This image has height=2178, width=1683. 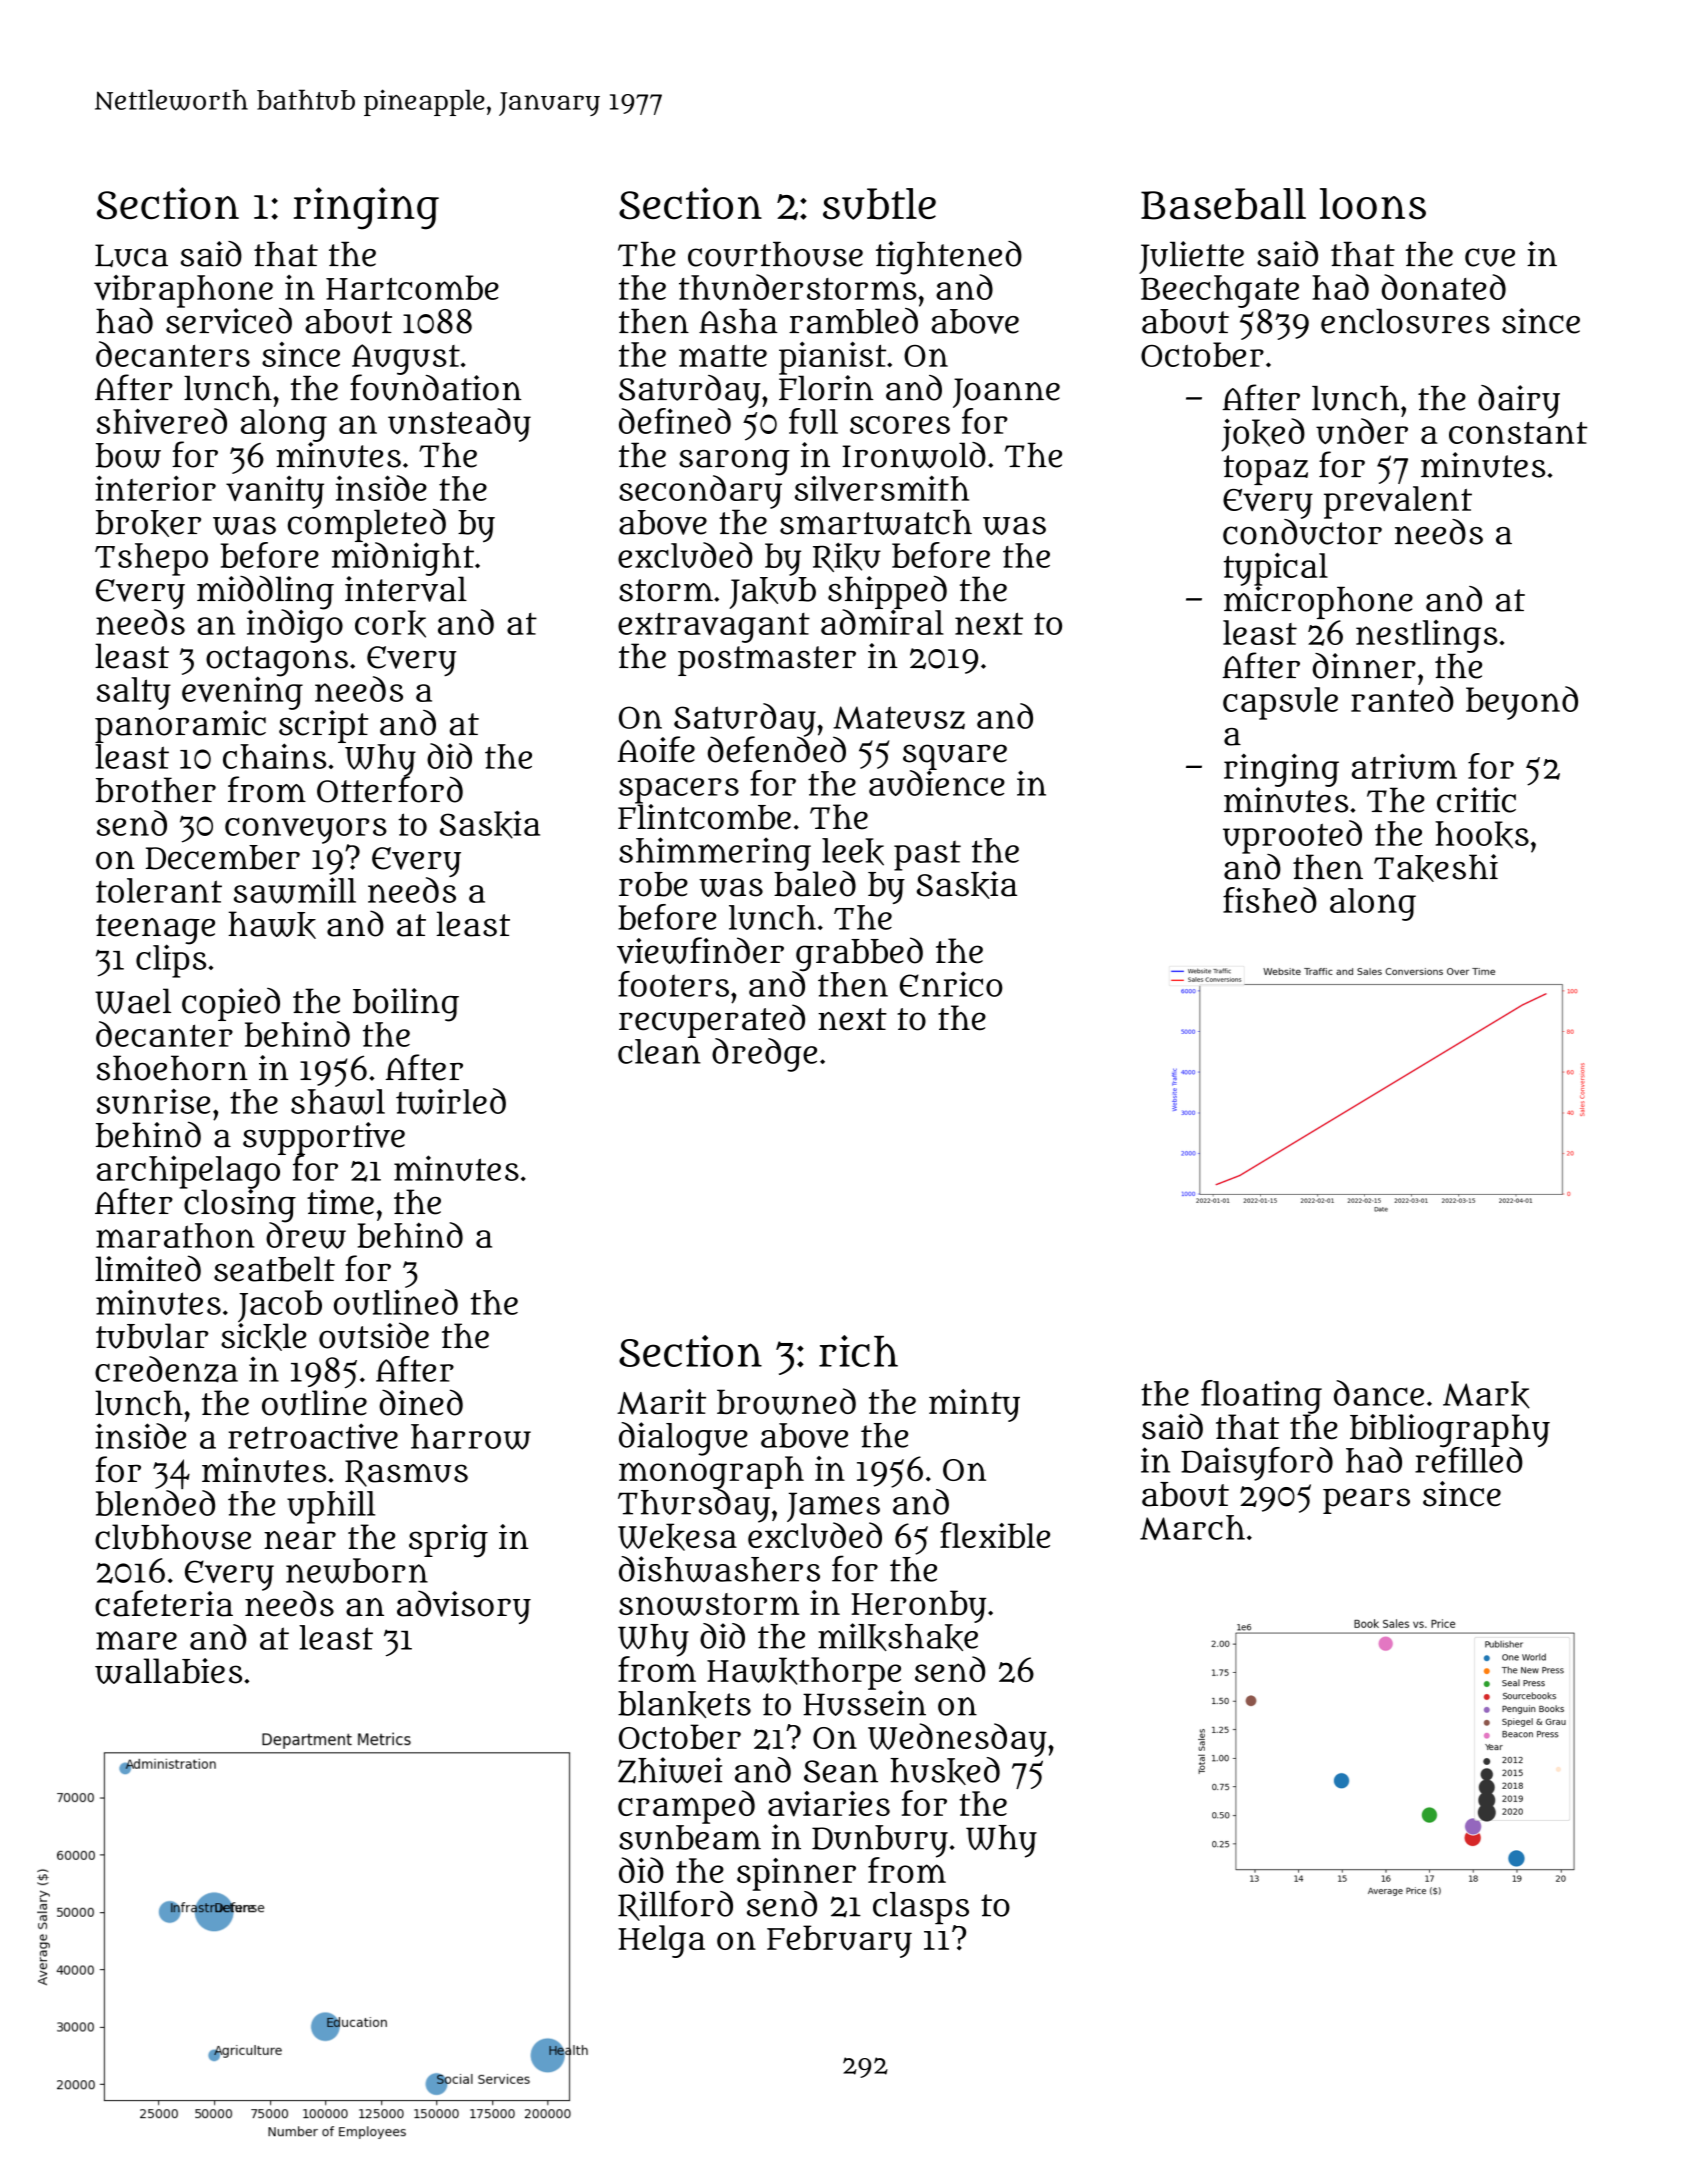 What do you see at coordinates (921, 1908) in the image?
I see `clasps` at bounding box center [921, 1908].
